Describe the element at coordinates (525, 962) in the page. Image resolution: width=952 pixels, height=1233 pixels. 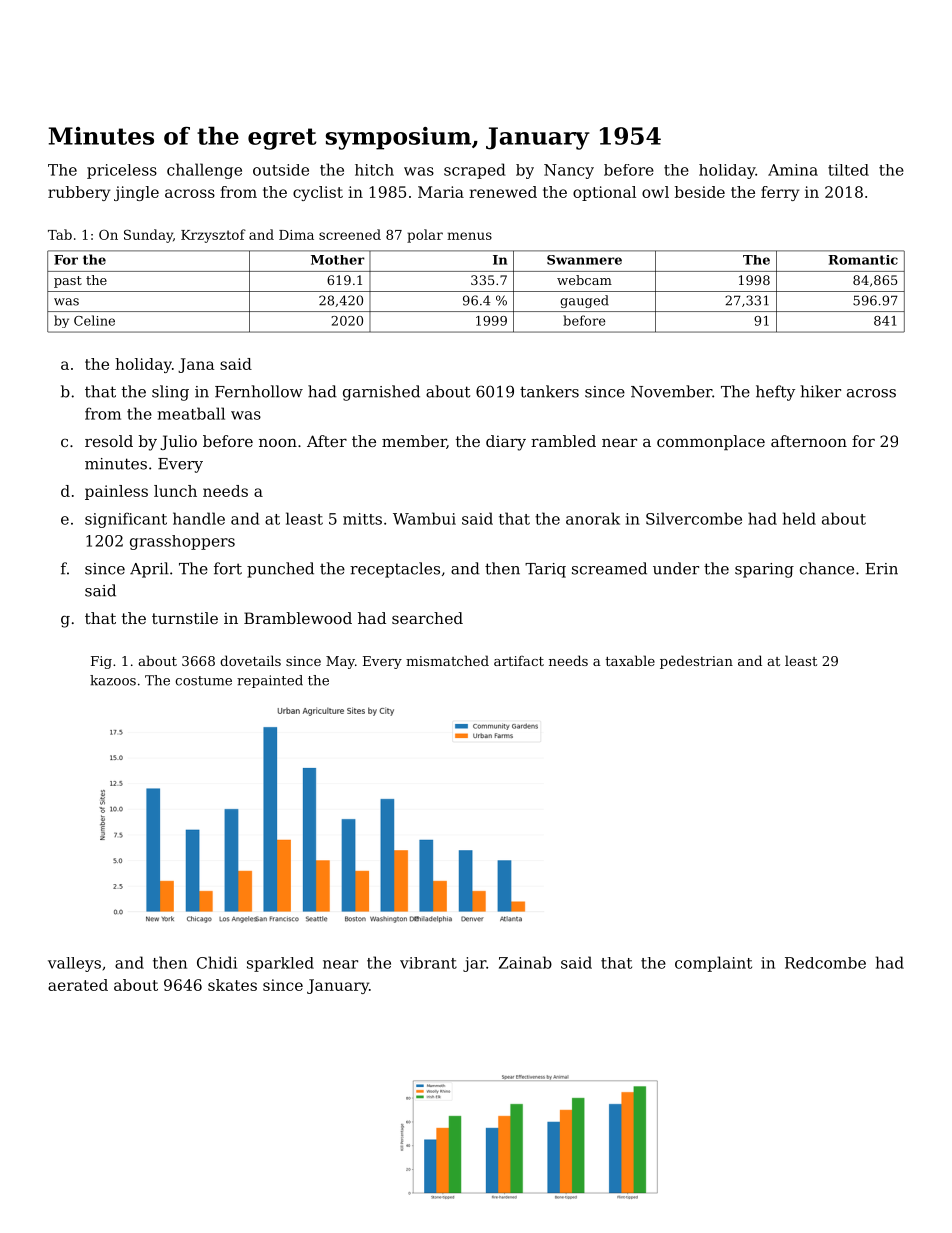
I see `Zainab` at that location.
